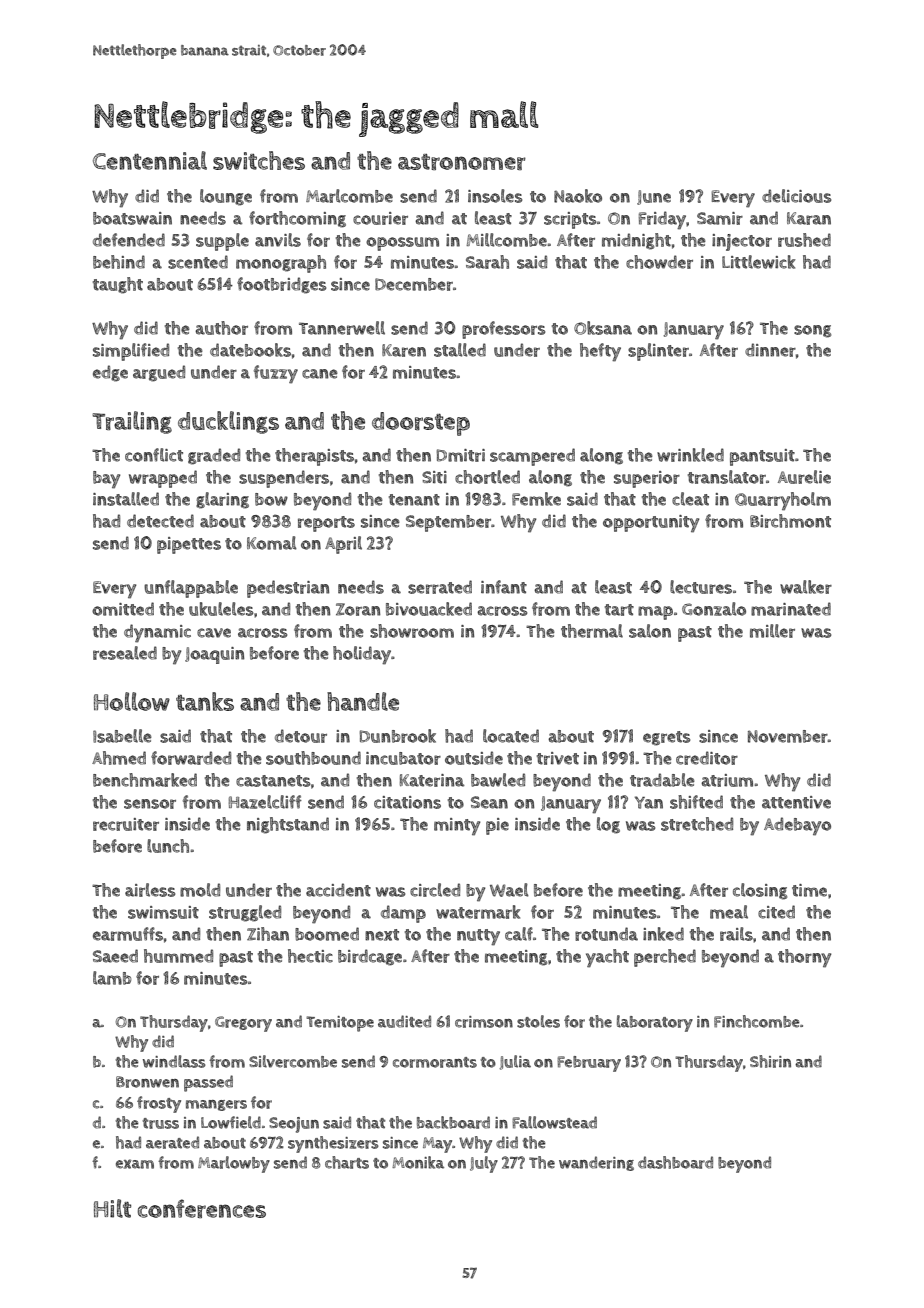 The image size is (924, 1308). I want to click on June, so click(654, 197).
